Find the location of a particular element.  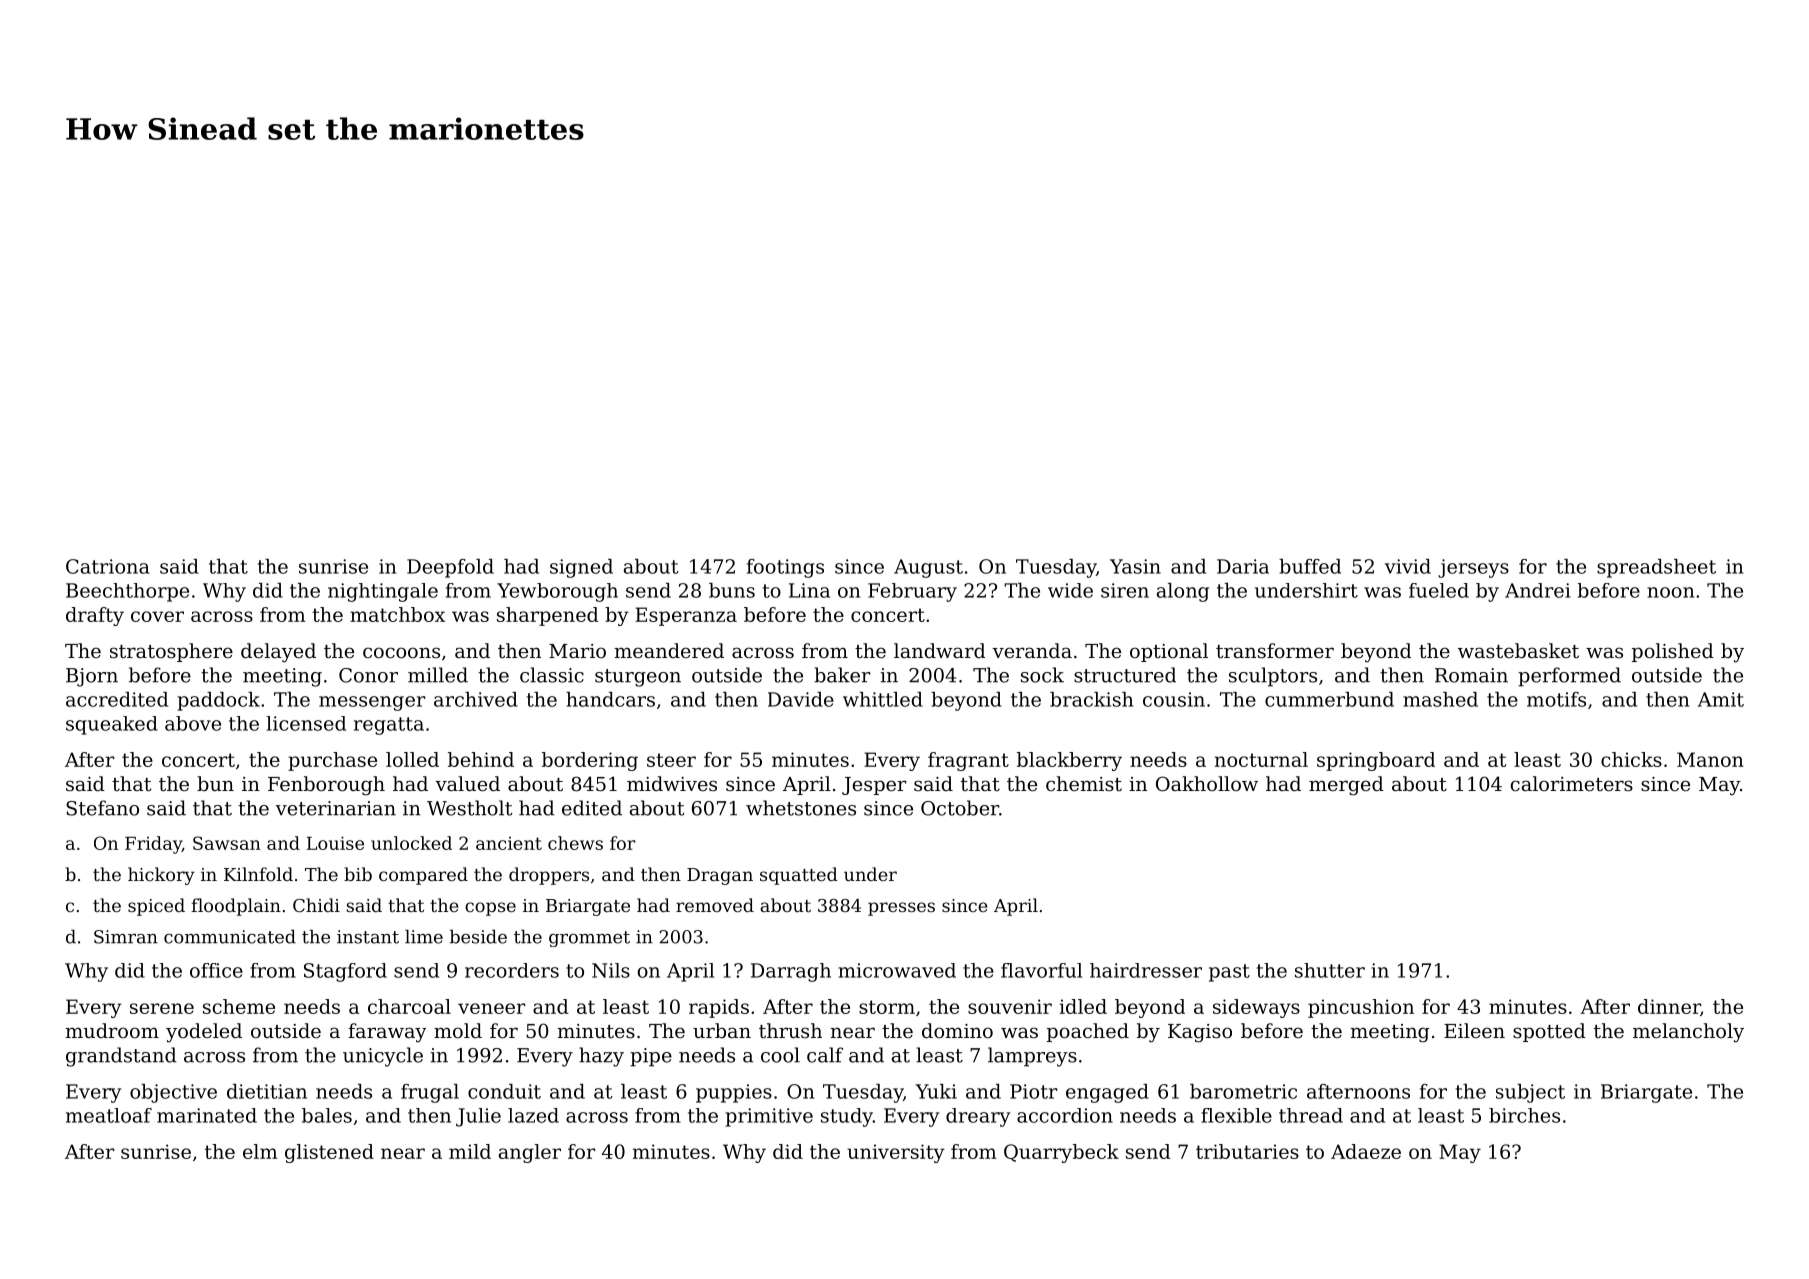

cool is located at coordinates (780, 1055).
